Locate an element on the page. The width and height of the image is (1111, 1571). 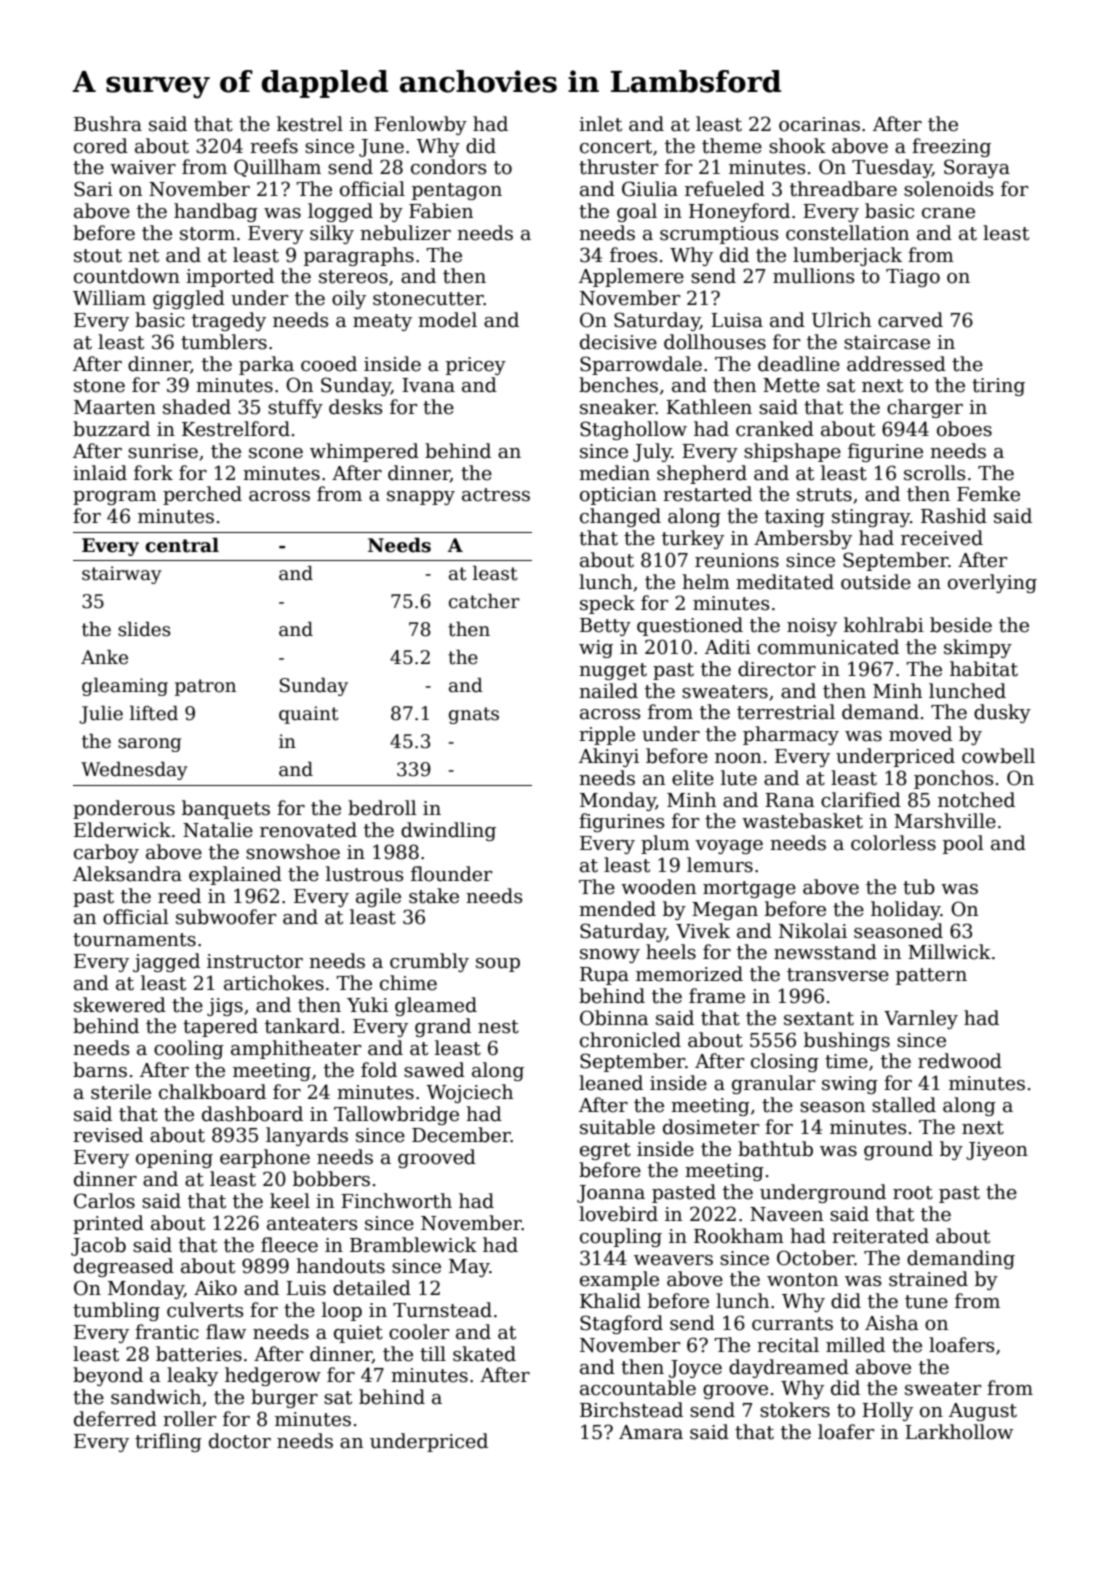
sextant is located at coordinates (819, 1019).
